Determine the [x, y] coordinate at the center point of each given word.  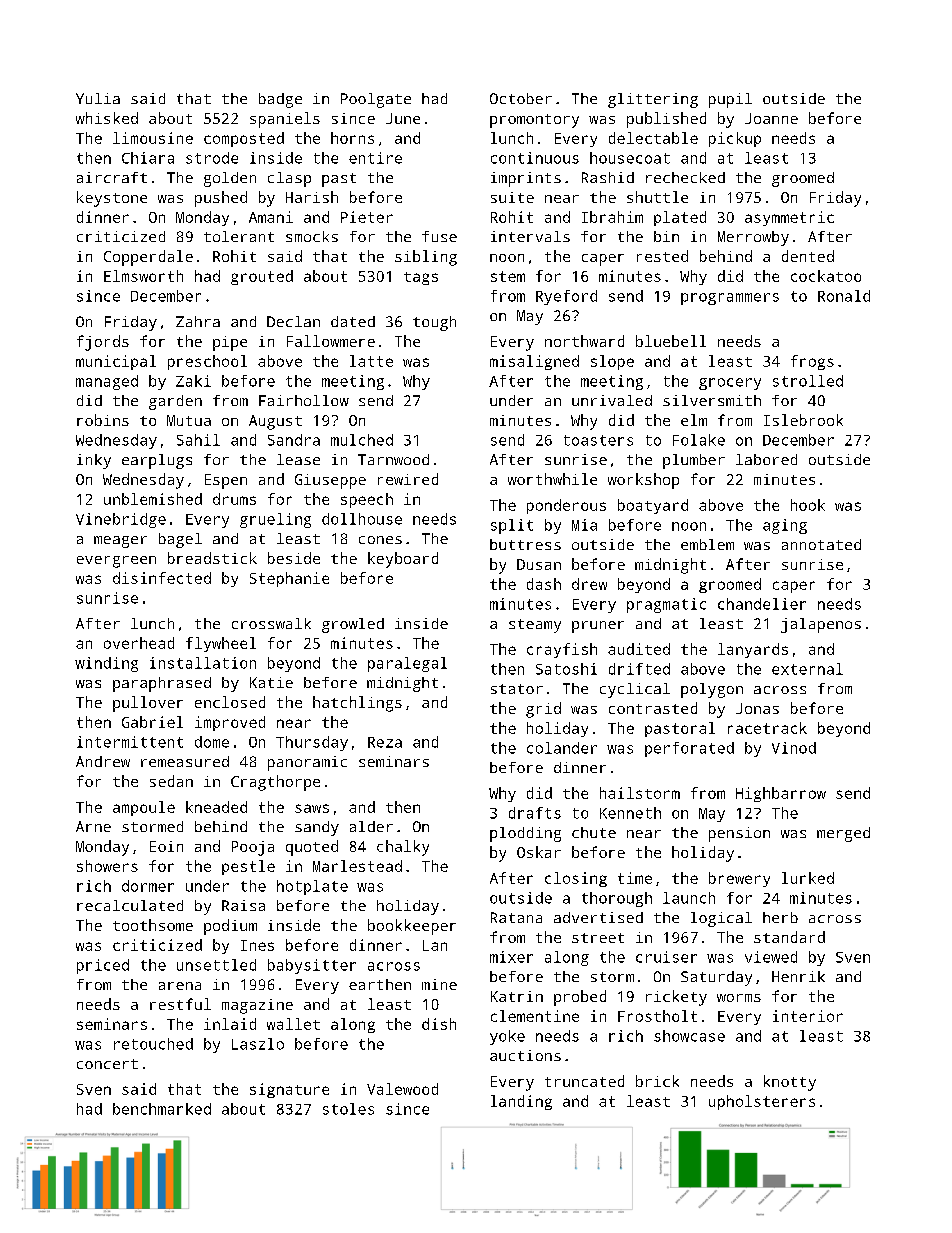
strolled [808, 381]
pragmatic [666, 605]
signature [289, 1090]
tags [421, 278]
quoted [312, 848]
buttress [525, 544]
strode [212, 158]
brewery [739, 879]
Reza [385, 742]
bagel [180, 540]
